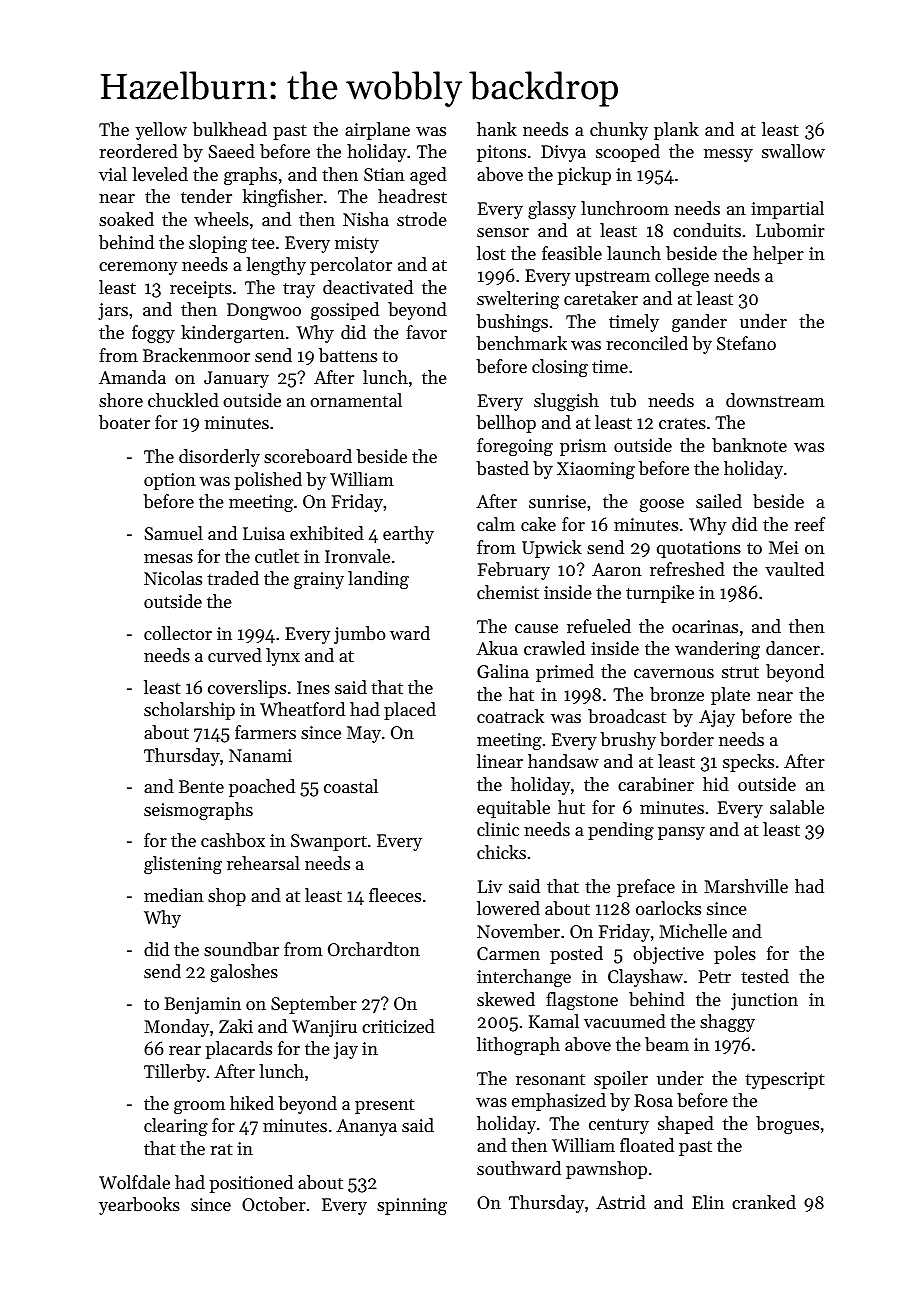  What do you see at coordinates (621, 1202) in the image?
I see `Astrid` at bounding box center [621, 1202].
